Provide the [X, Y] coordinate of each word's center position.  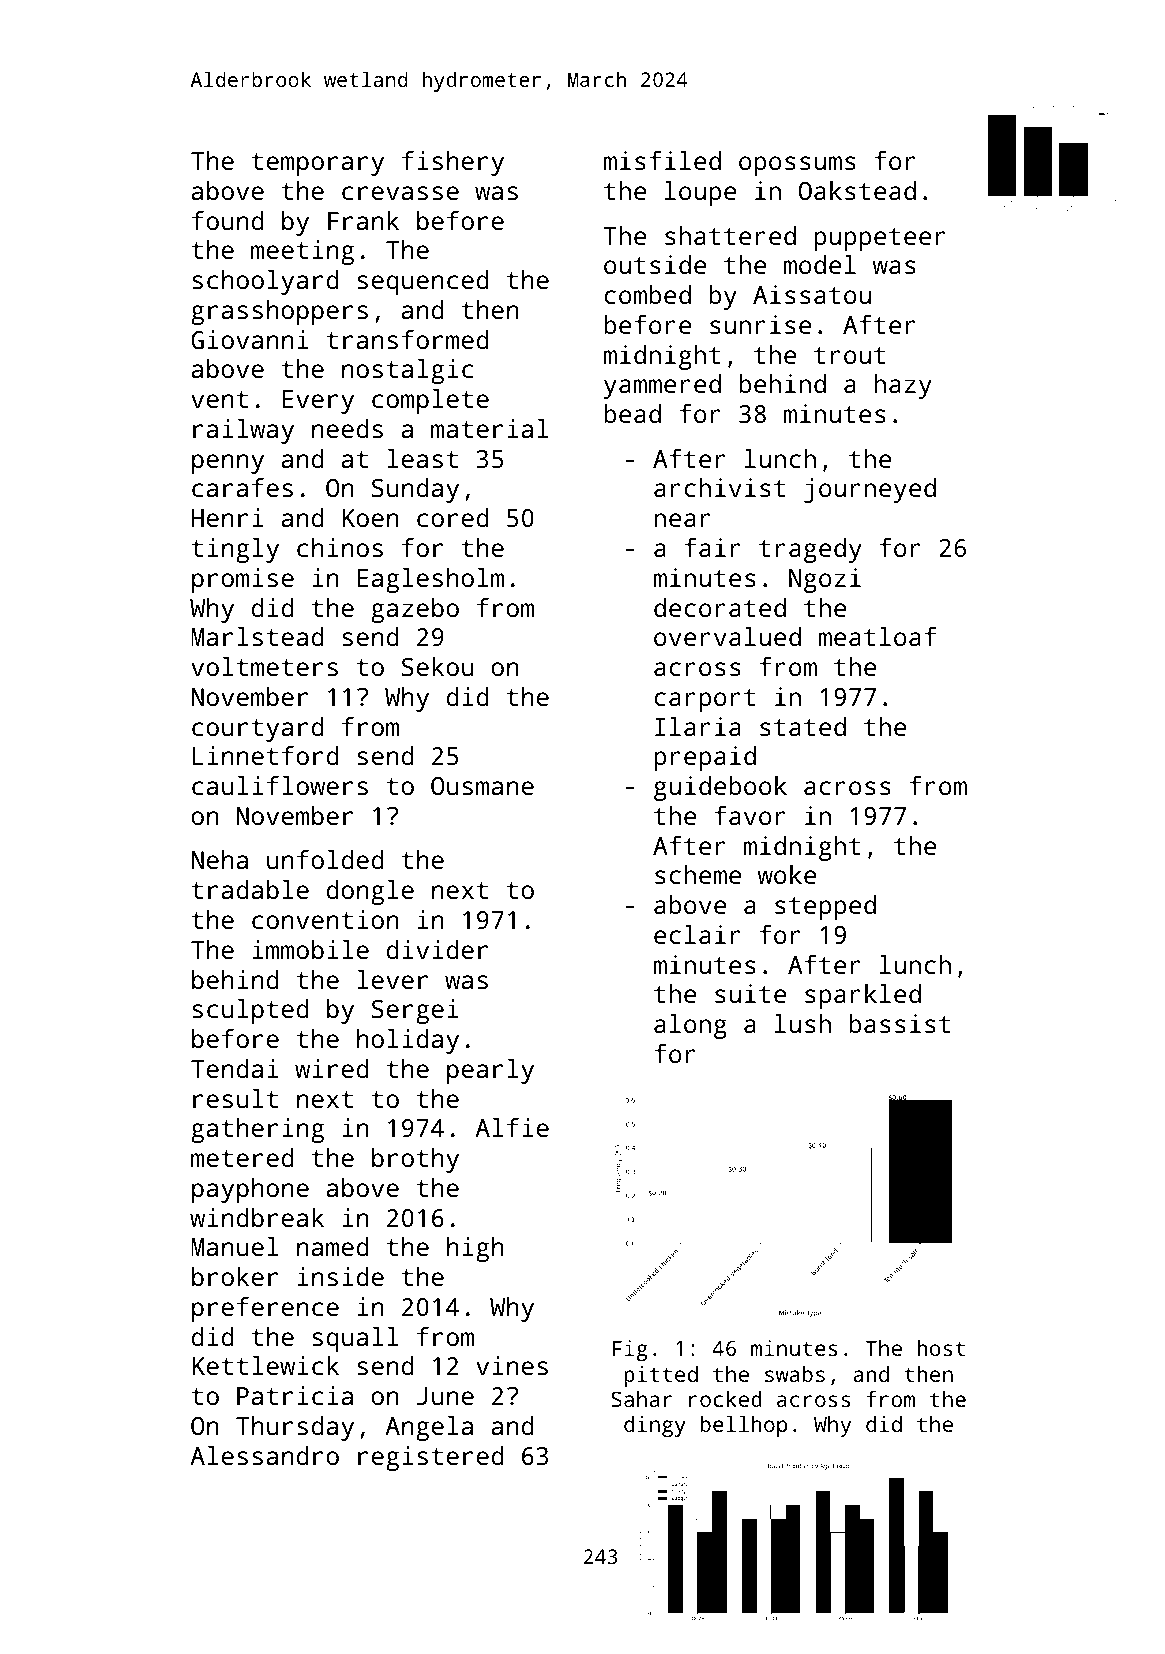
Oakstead [857, 190]
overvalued [727, 636]
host [941, 1348]
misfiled [662, 160]
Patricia [295, 1395]
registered [431, 1458]
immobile [310, 949]
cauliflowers [280, 785]
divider [437, 949]
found [228, 220]
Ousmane [482, 786]
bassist [900, 1023]
